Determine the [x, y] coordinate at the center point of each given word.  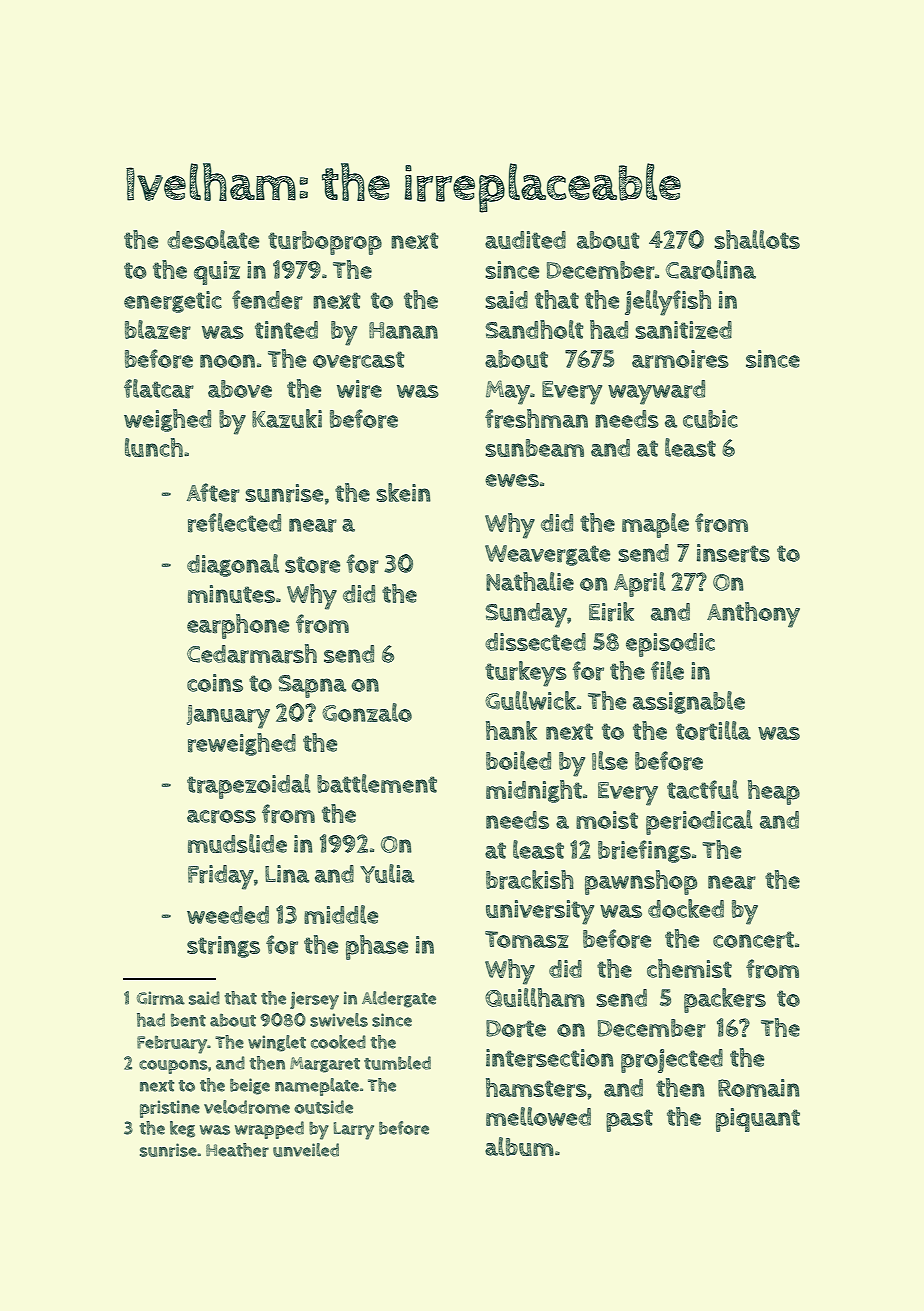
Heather [237, 1150]
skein [404, 492]
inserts [733, 553]
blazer [158, 330]
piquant [758, 1120]
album [519, 1146]
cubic [710, 419]
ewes [512, 480]
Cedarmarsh [252, 654]
